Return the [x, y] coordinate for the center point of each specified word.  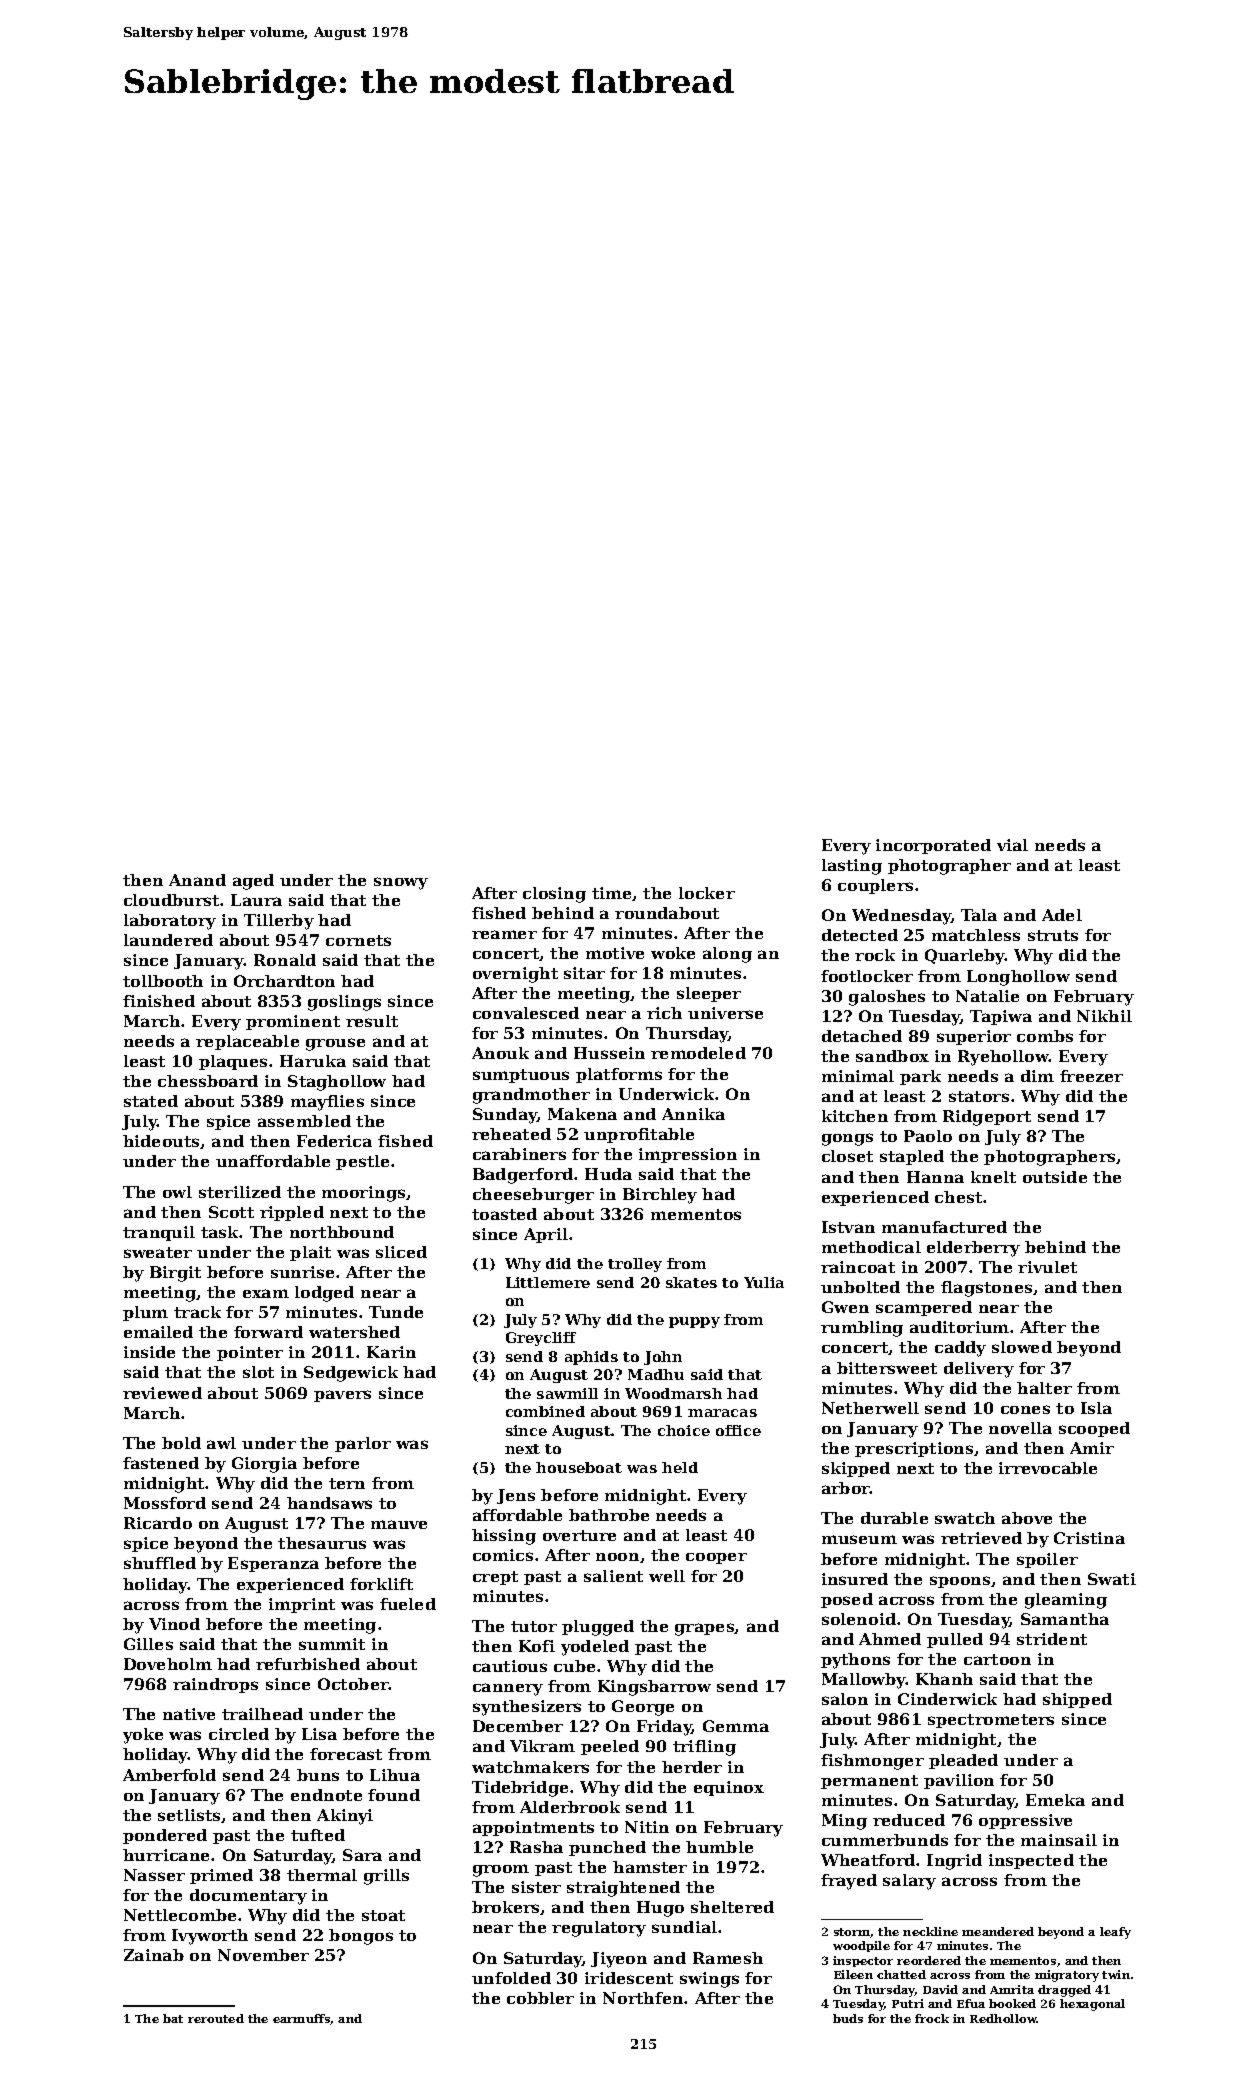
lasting [852, 867]
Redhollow [1003, 2018]
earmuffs [302, 2019]
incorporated [933, 846]
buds [848, 2018]
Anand [197, 880]
